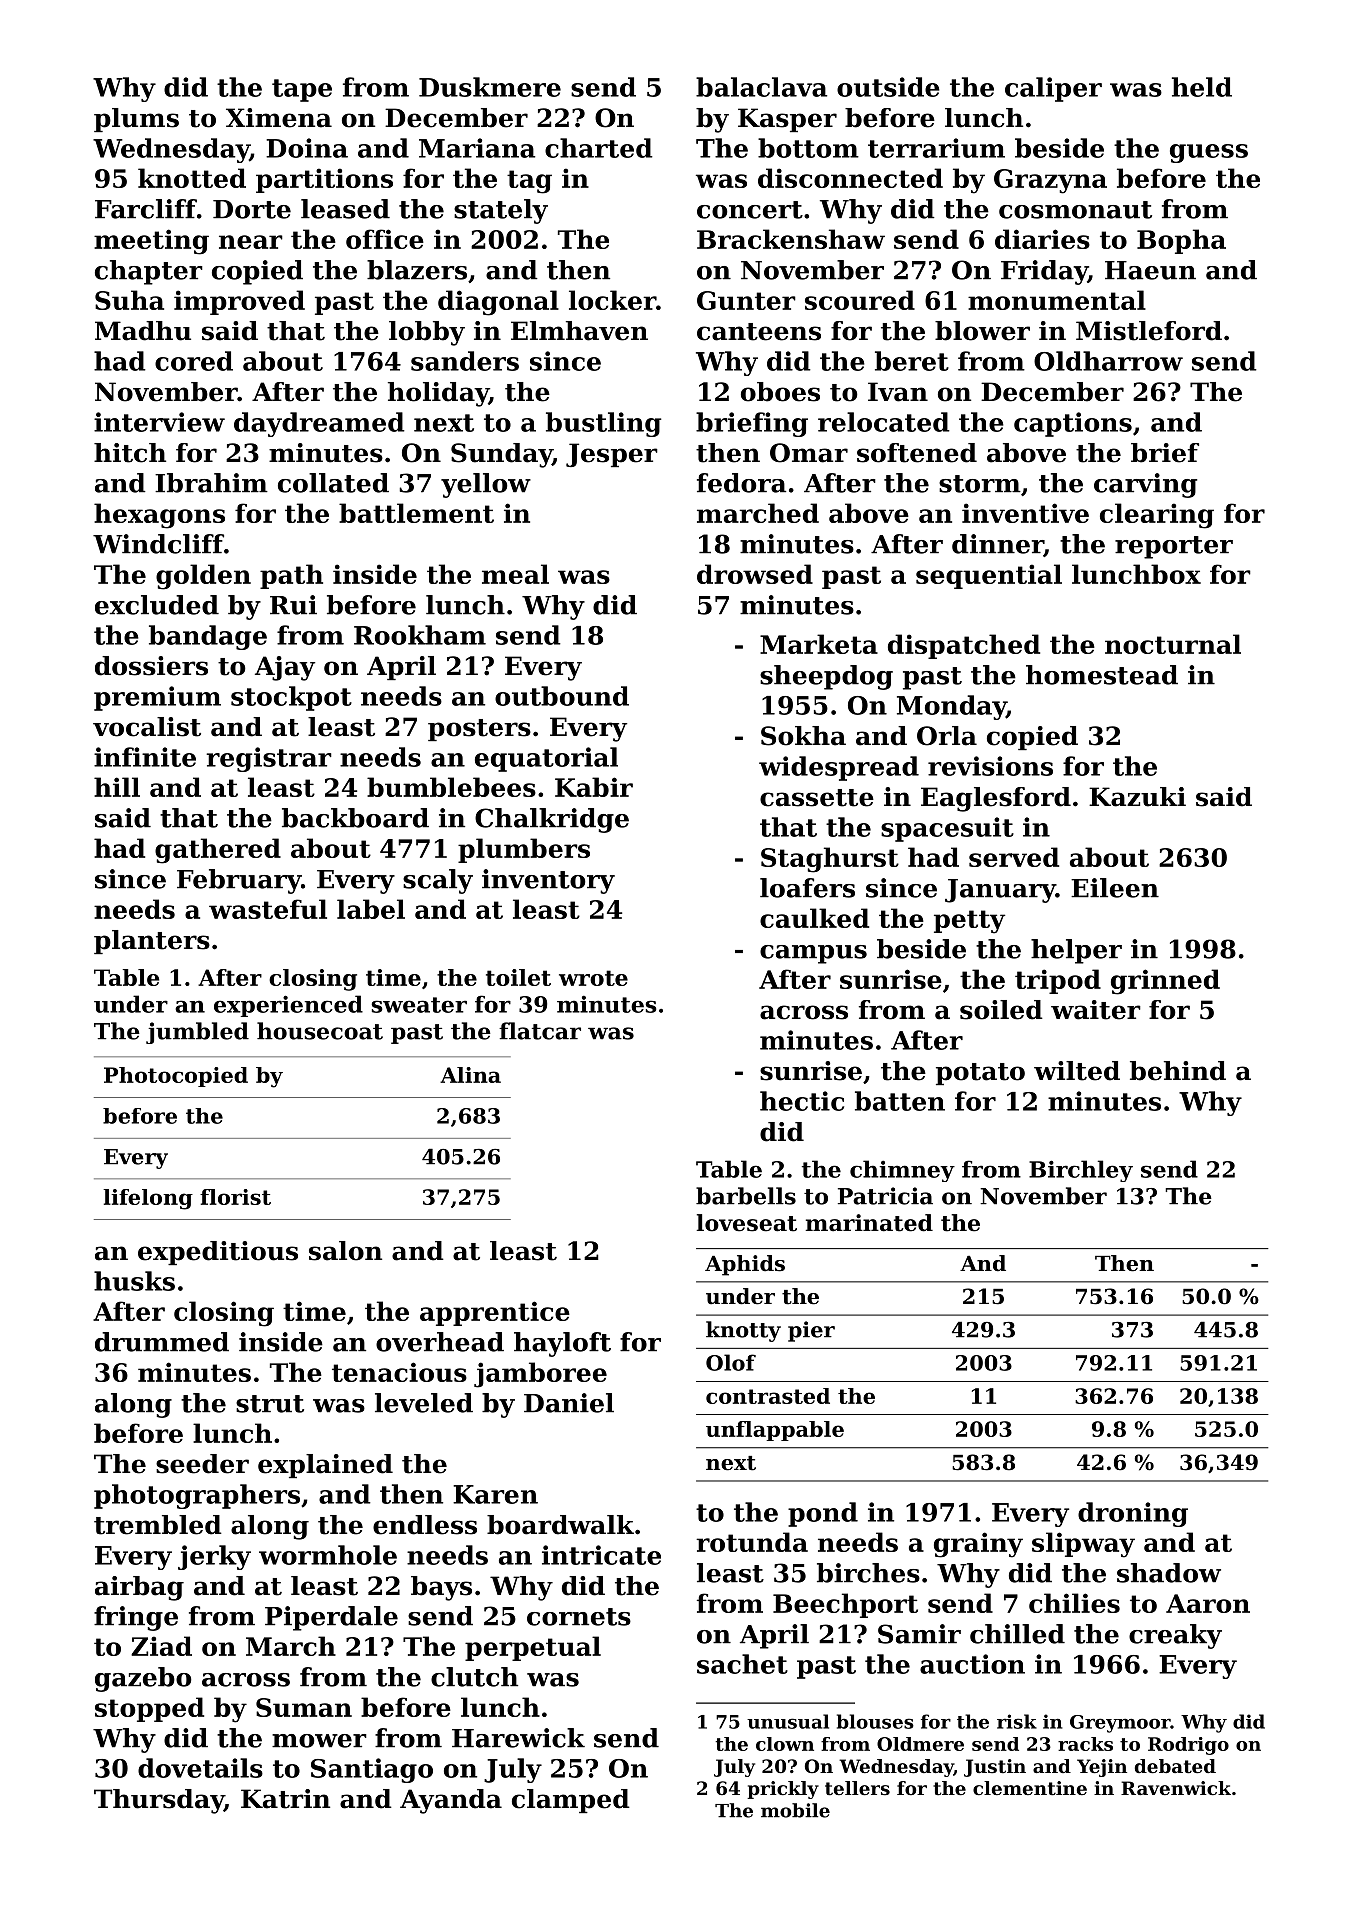 The image size is (1362, 1926). What do you see at coordinates (571, 1801) in the document?
I see `clamped` at bounding box center [571, 1801].
